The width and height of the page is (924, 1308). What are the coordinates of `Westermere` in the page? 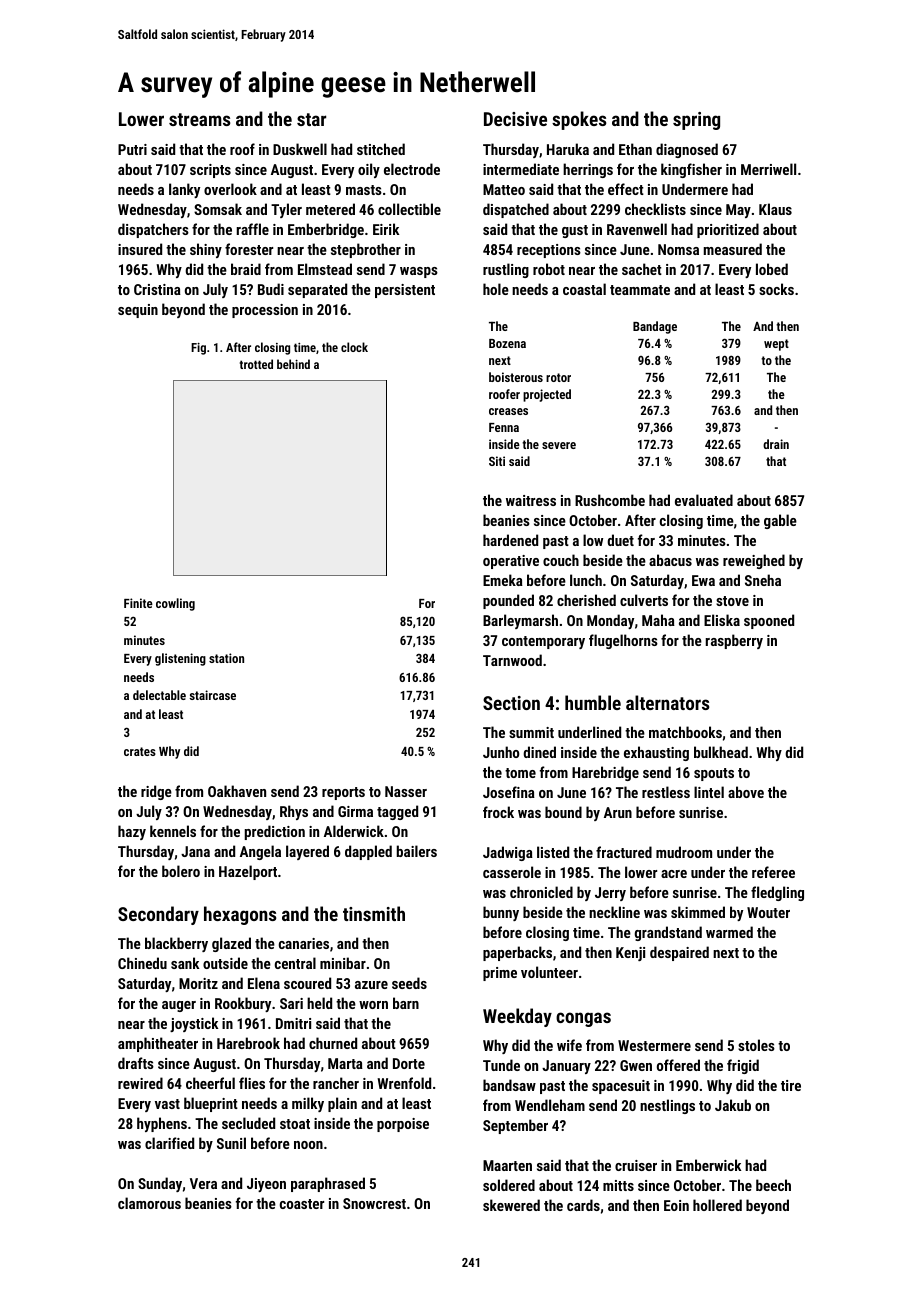 It's located at (654, 1045).
